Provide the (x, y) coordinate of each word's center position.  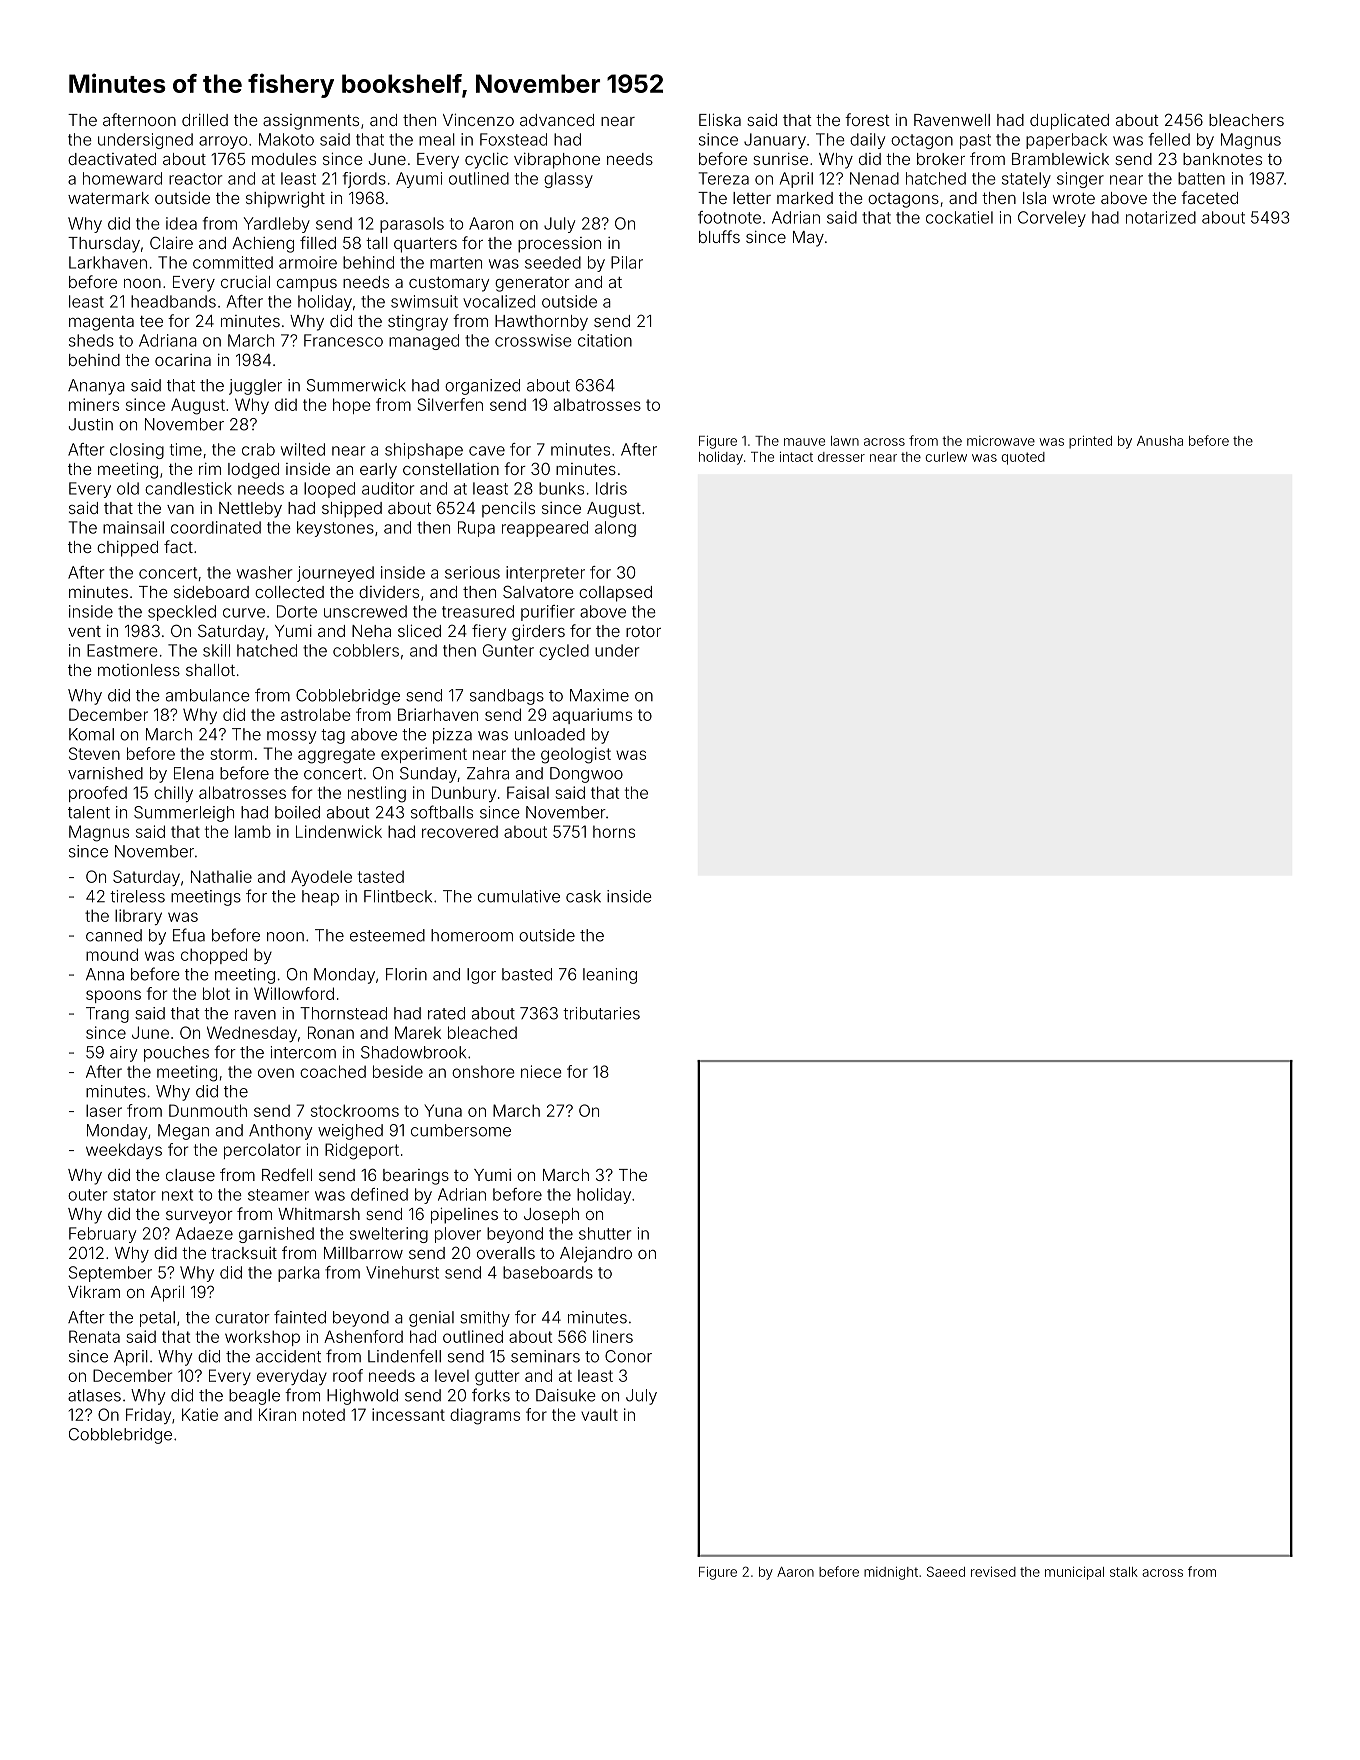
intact (796, 456)
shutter (605, 1233)
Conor (628, 1356)
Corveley (1052, 219)
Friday (148, 1416)
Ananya (96, 387)
